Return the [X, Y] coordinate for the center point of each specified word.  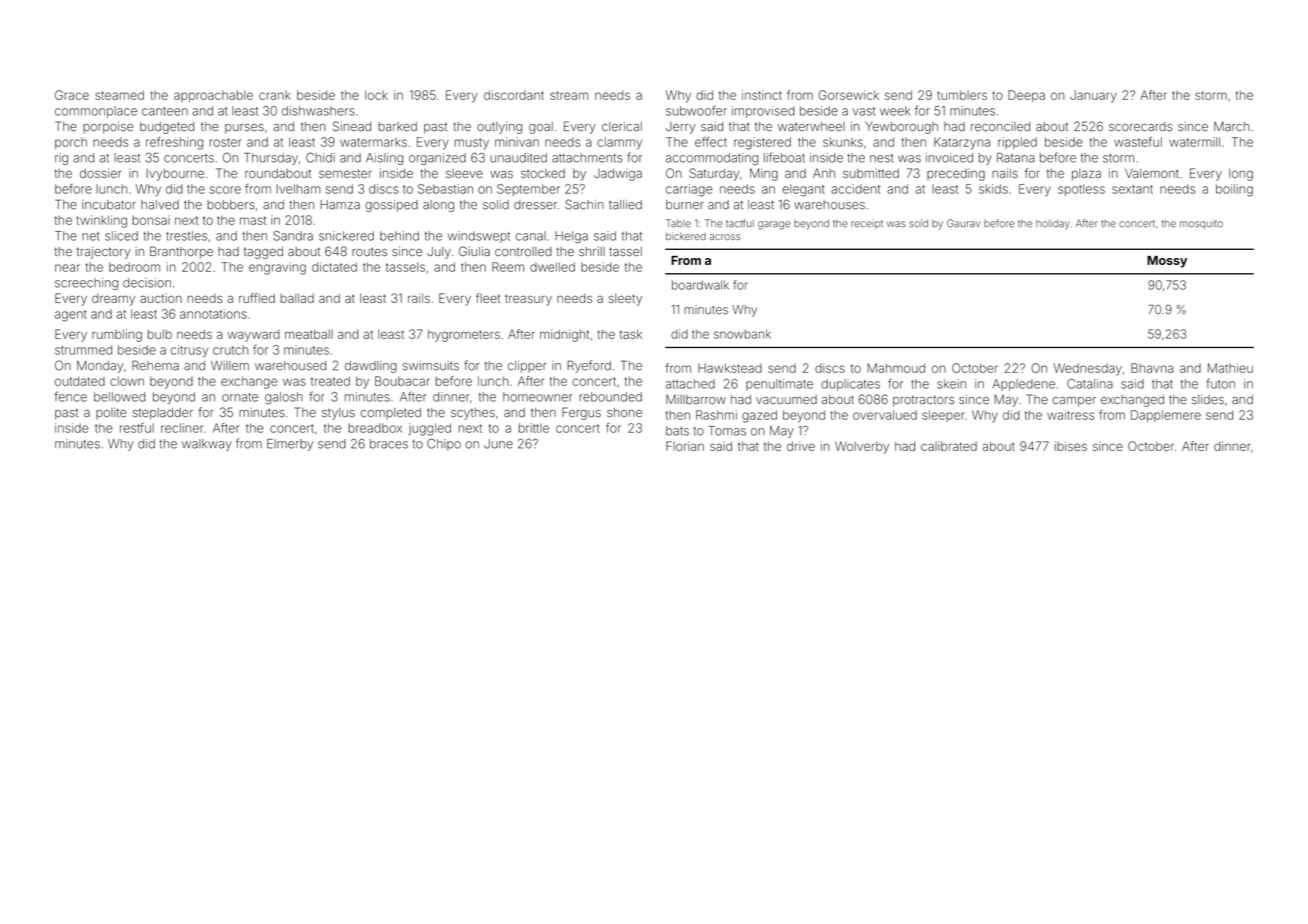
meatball [309, 334]
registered [762, 143]
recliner [182, 428]
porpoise [108, 127]
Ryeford [589, 366]
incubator [109, 205]
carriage [689, 190]
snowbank [742, 334]
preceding [956, 175]
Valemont [1152, 173]
